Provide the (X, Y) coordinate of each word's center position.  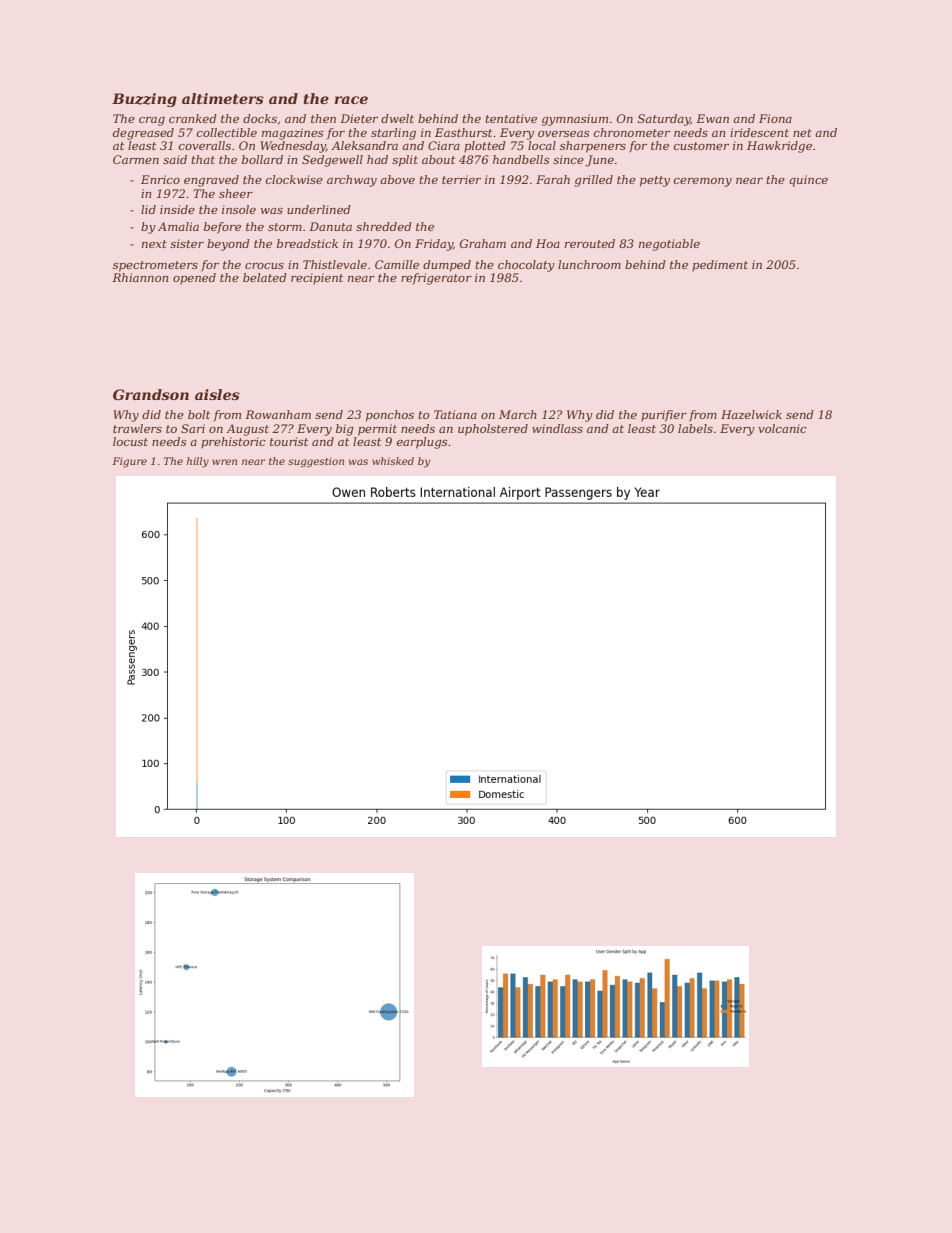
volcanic (782, 428)
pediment (720, 266)
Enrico (160, 179)
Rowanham (278, 414)
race (351, 100)
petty (655, 181)
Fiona (775, 118)
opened (194, 279)
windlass (557, 428)
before (222, 228)
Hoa (548, 243)
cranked (193, 118)
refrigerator (436, 279)
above (397, 179)
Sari (193, 428)
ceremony (703, 182)
